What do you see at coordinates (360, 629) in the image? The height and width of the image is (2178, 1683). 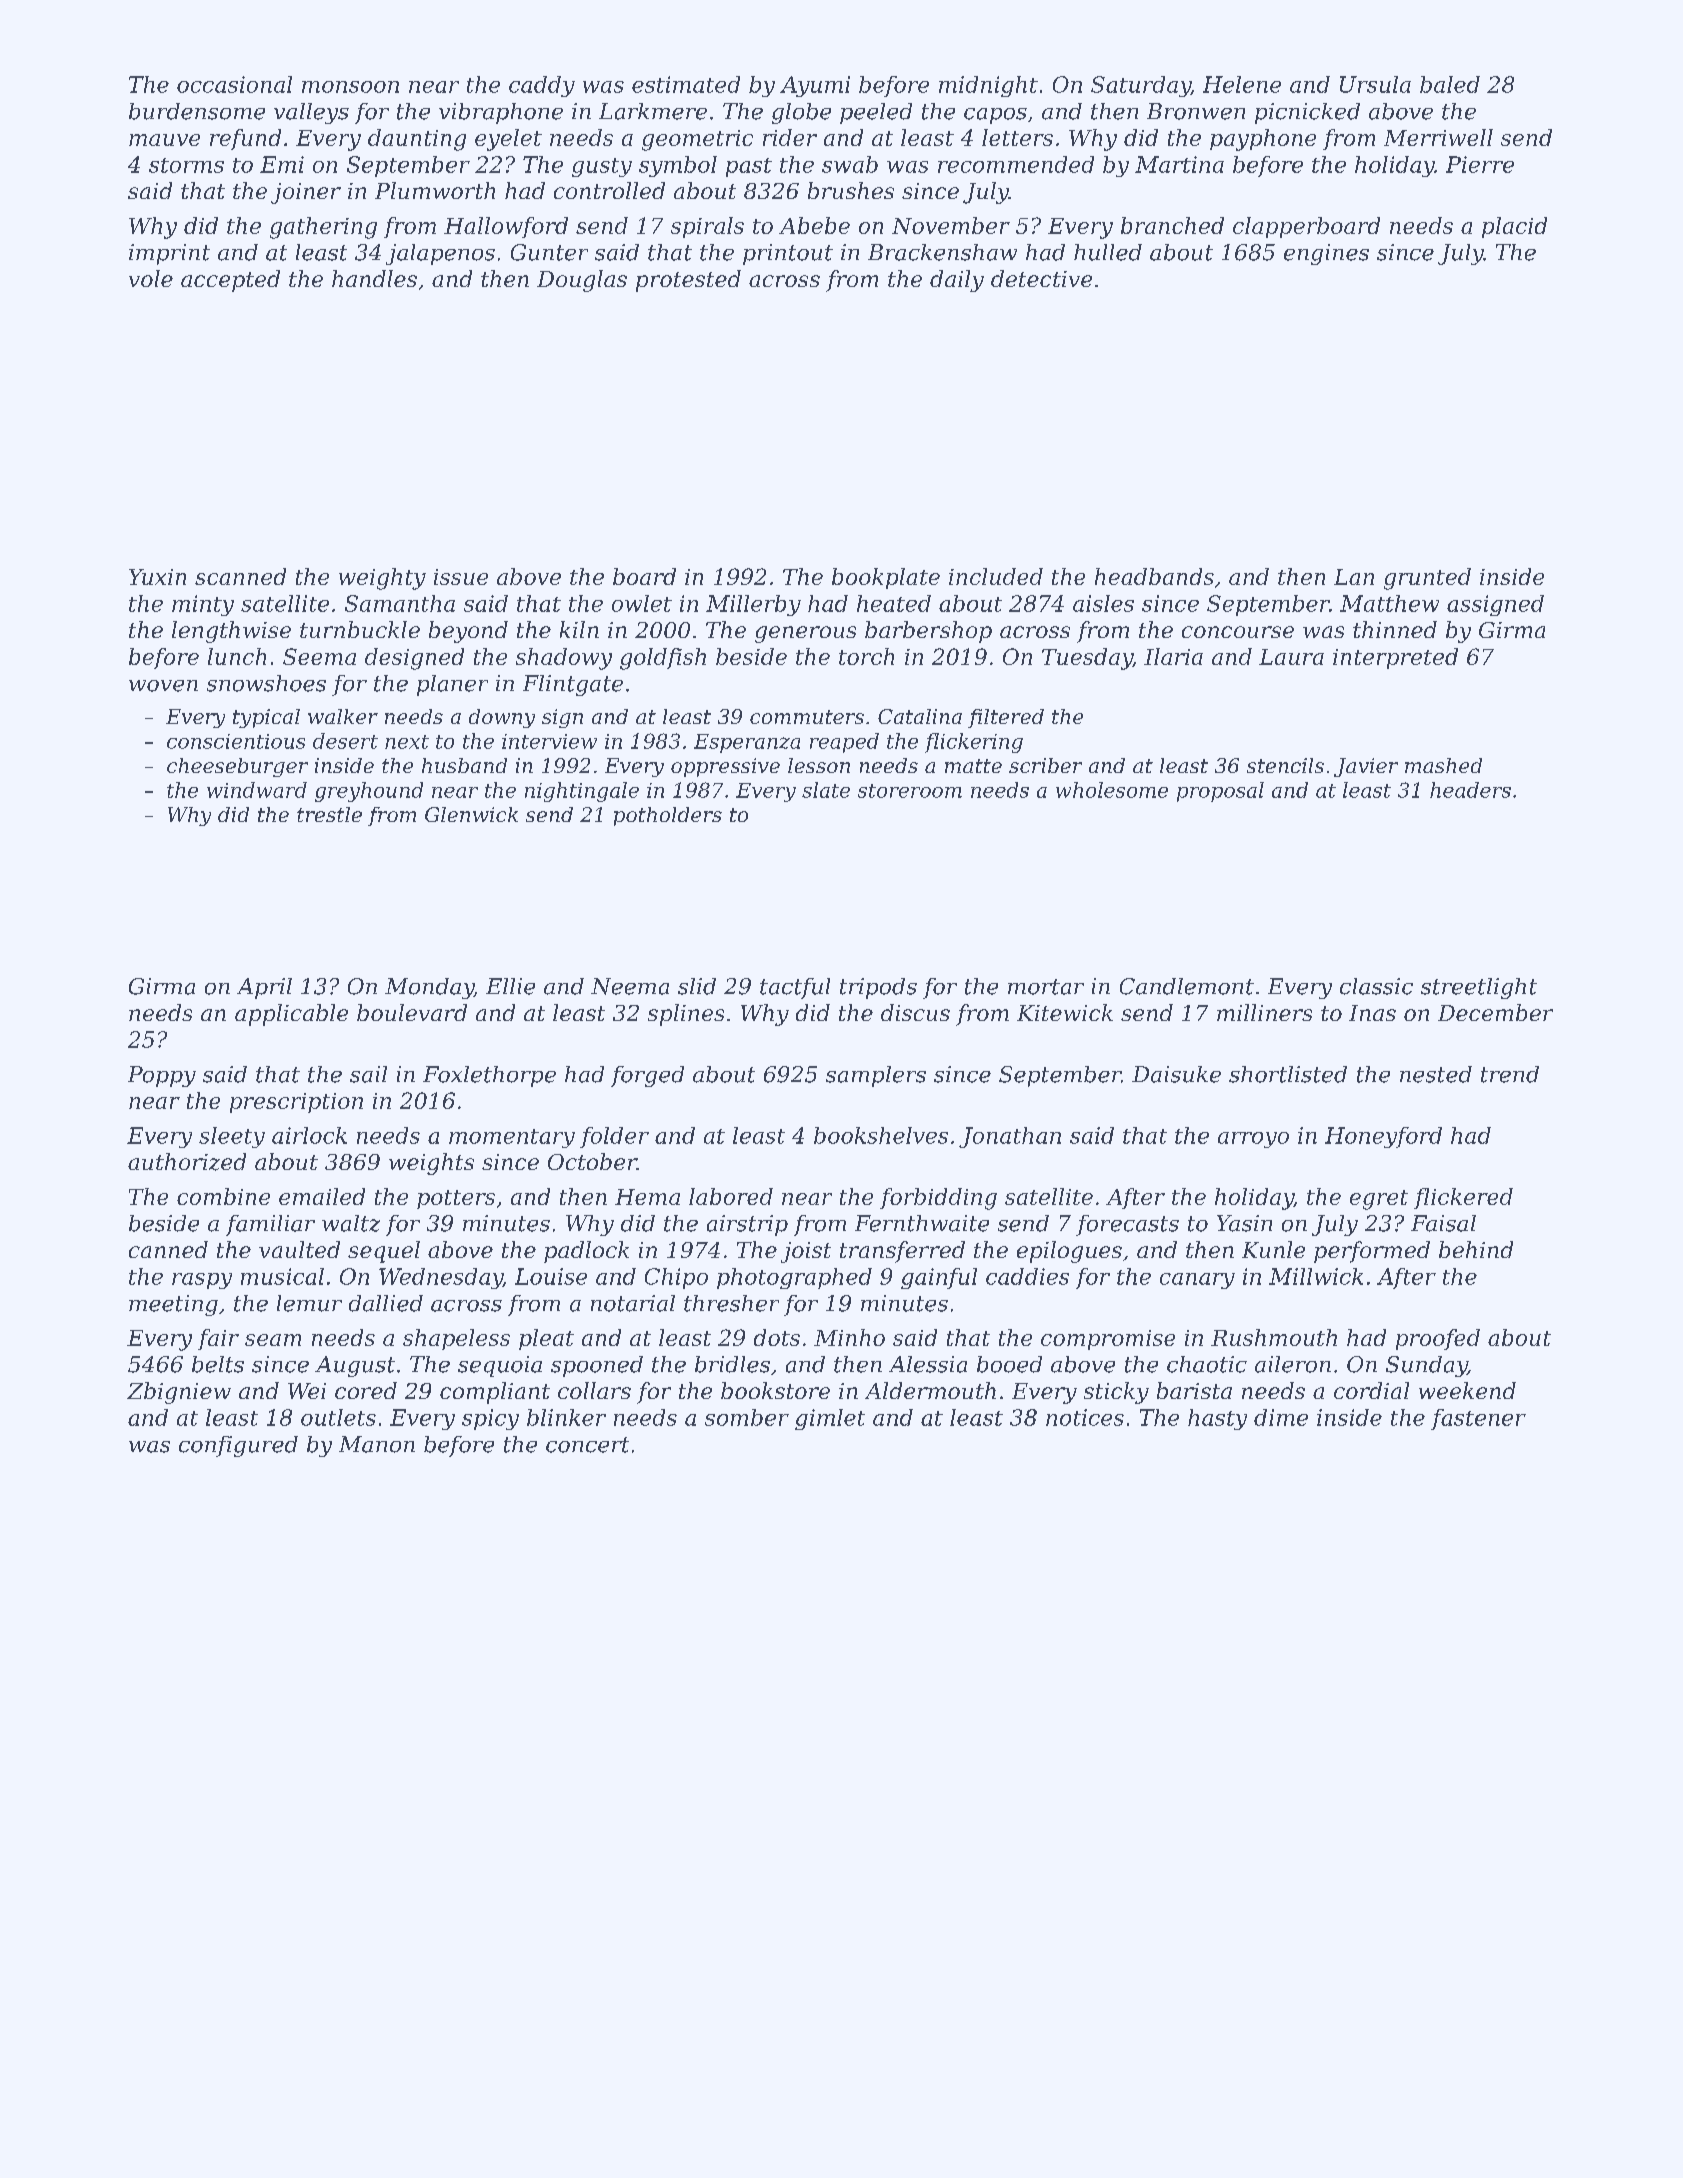 I see `turnbuckle` at bounding box center [360, 629].
